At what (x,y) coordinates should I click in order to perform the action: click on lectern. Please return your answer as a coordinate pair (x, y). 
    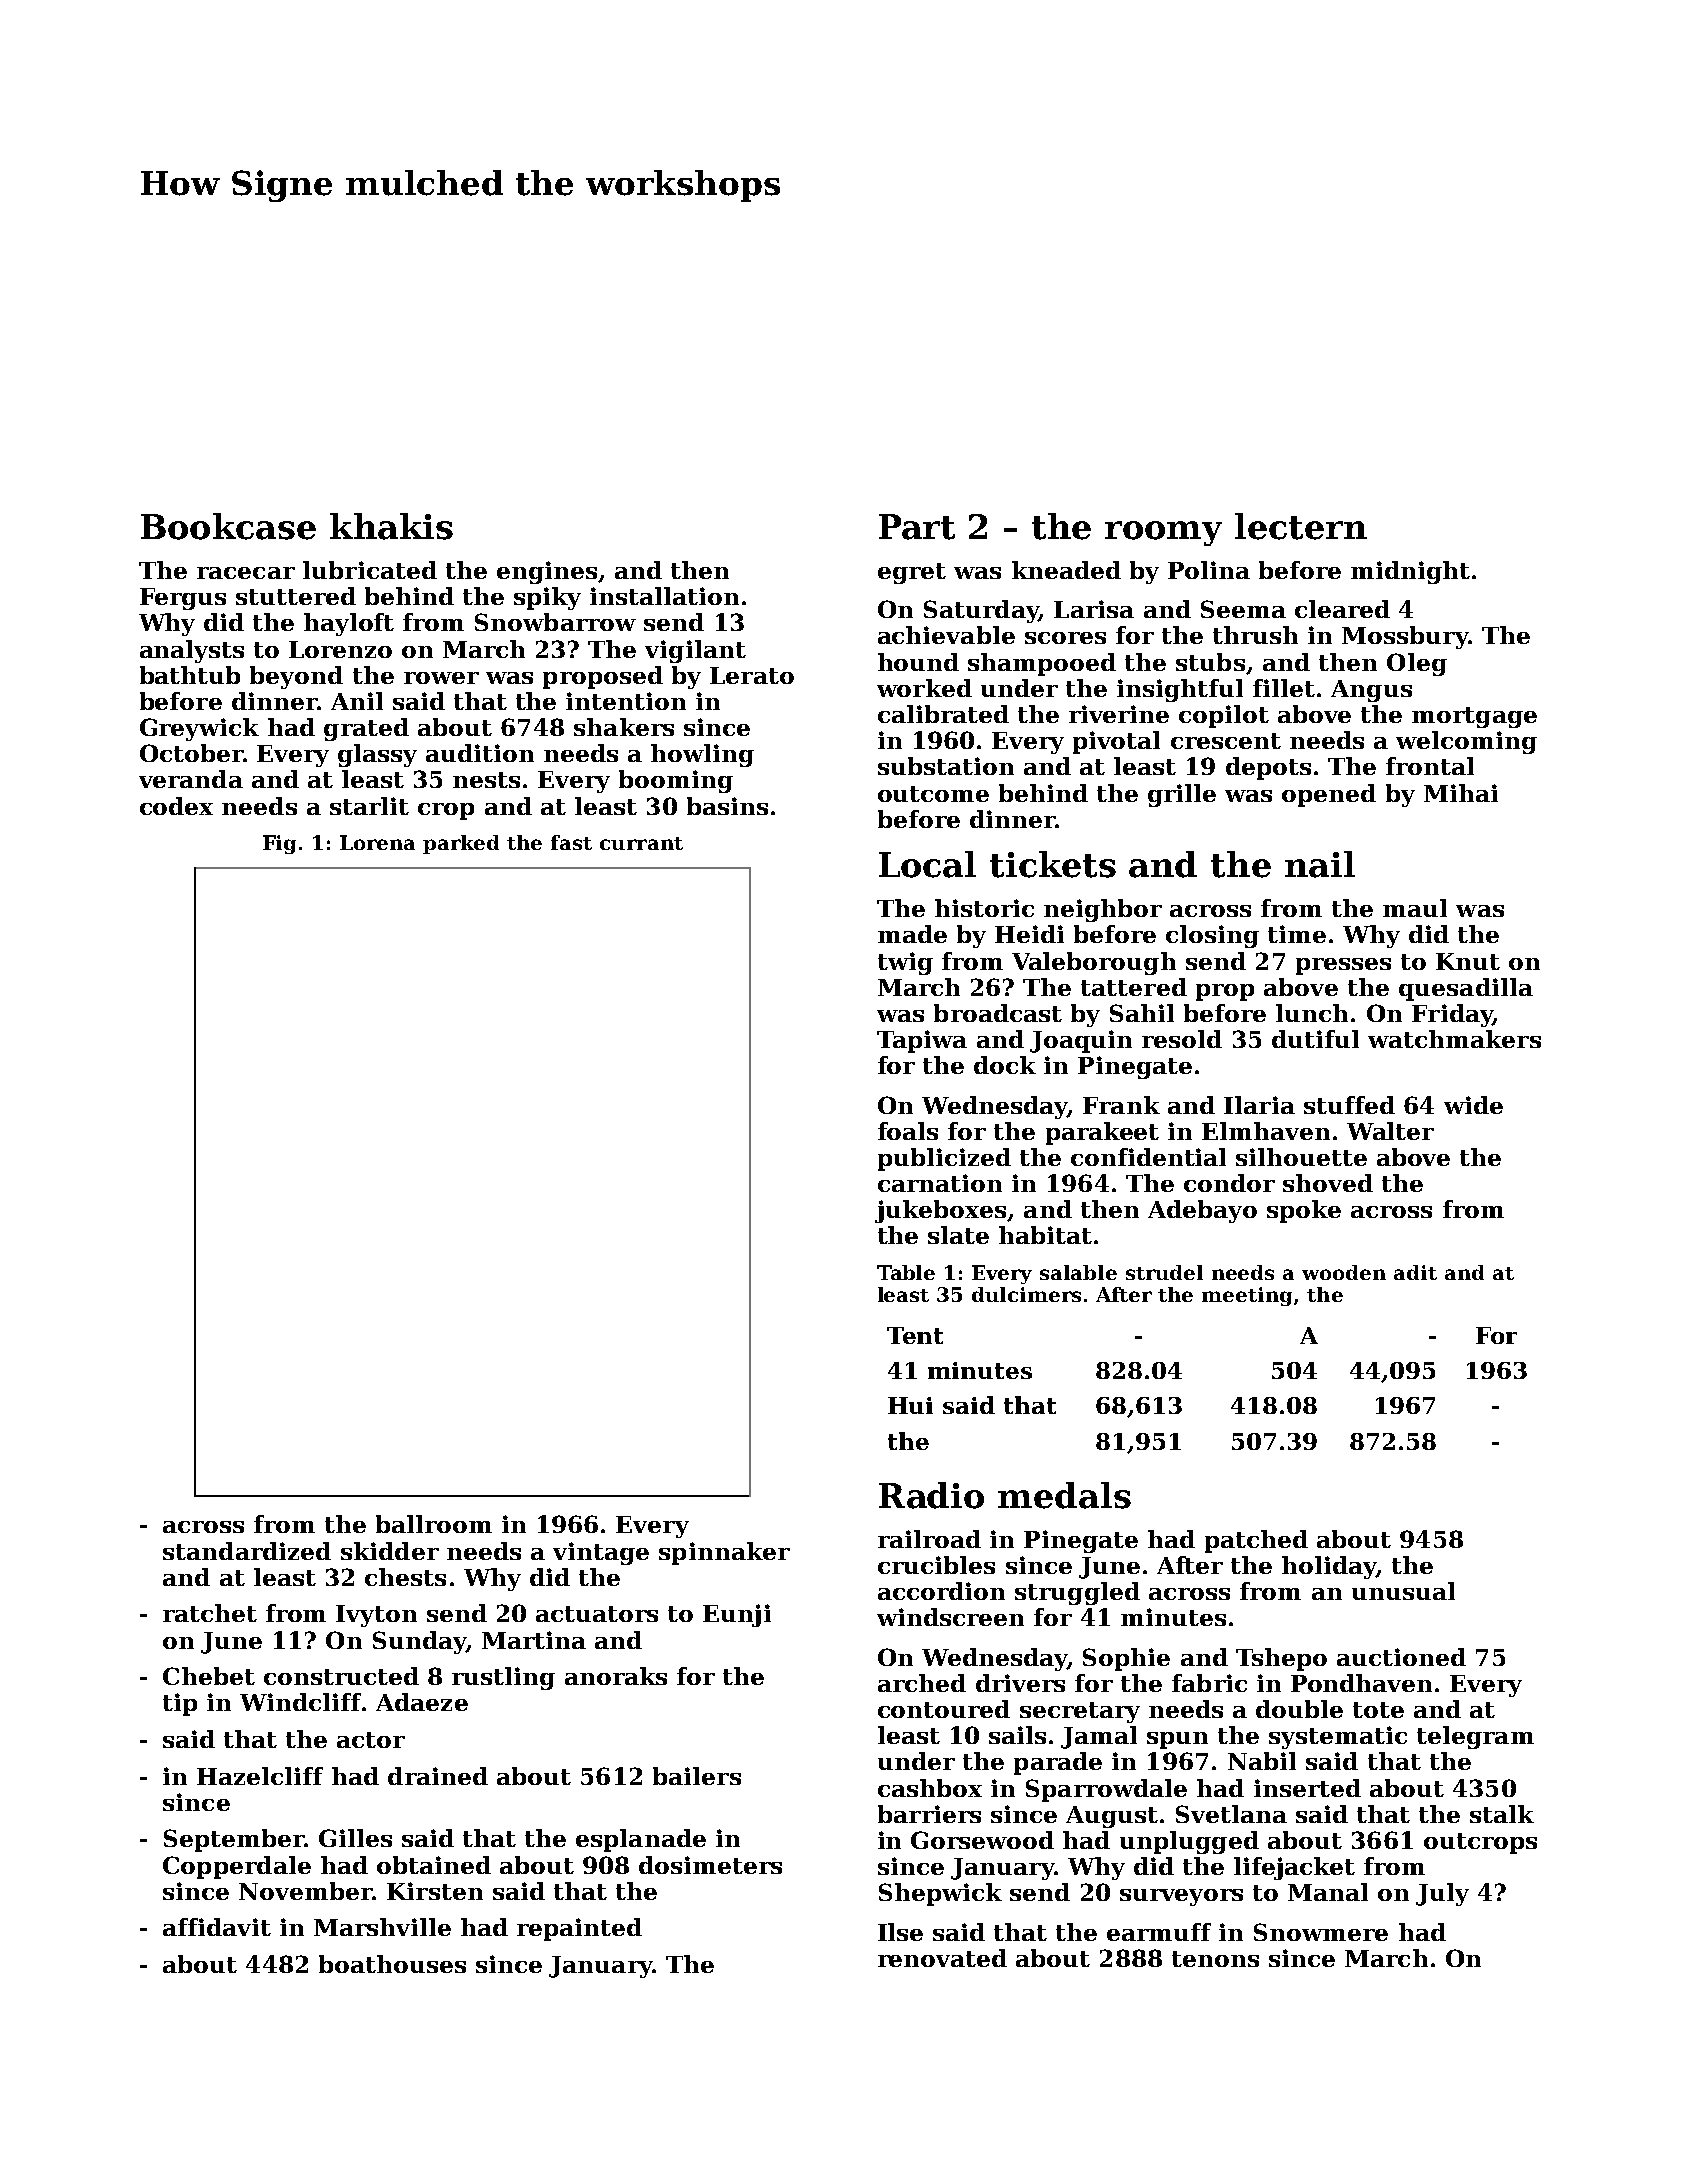
    Looking at the image, I should click on (1301, 526).
